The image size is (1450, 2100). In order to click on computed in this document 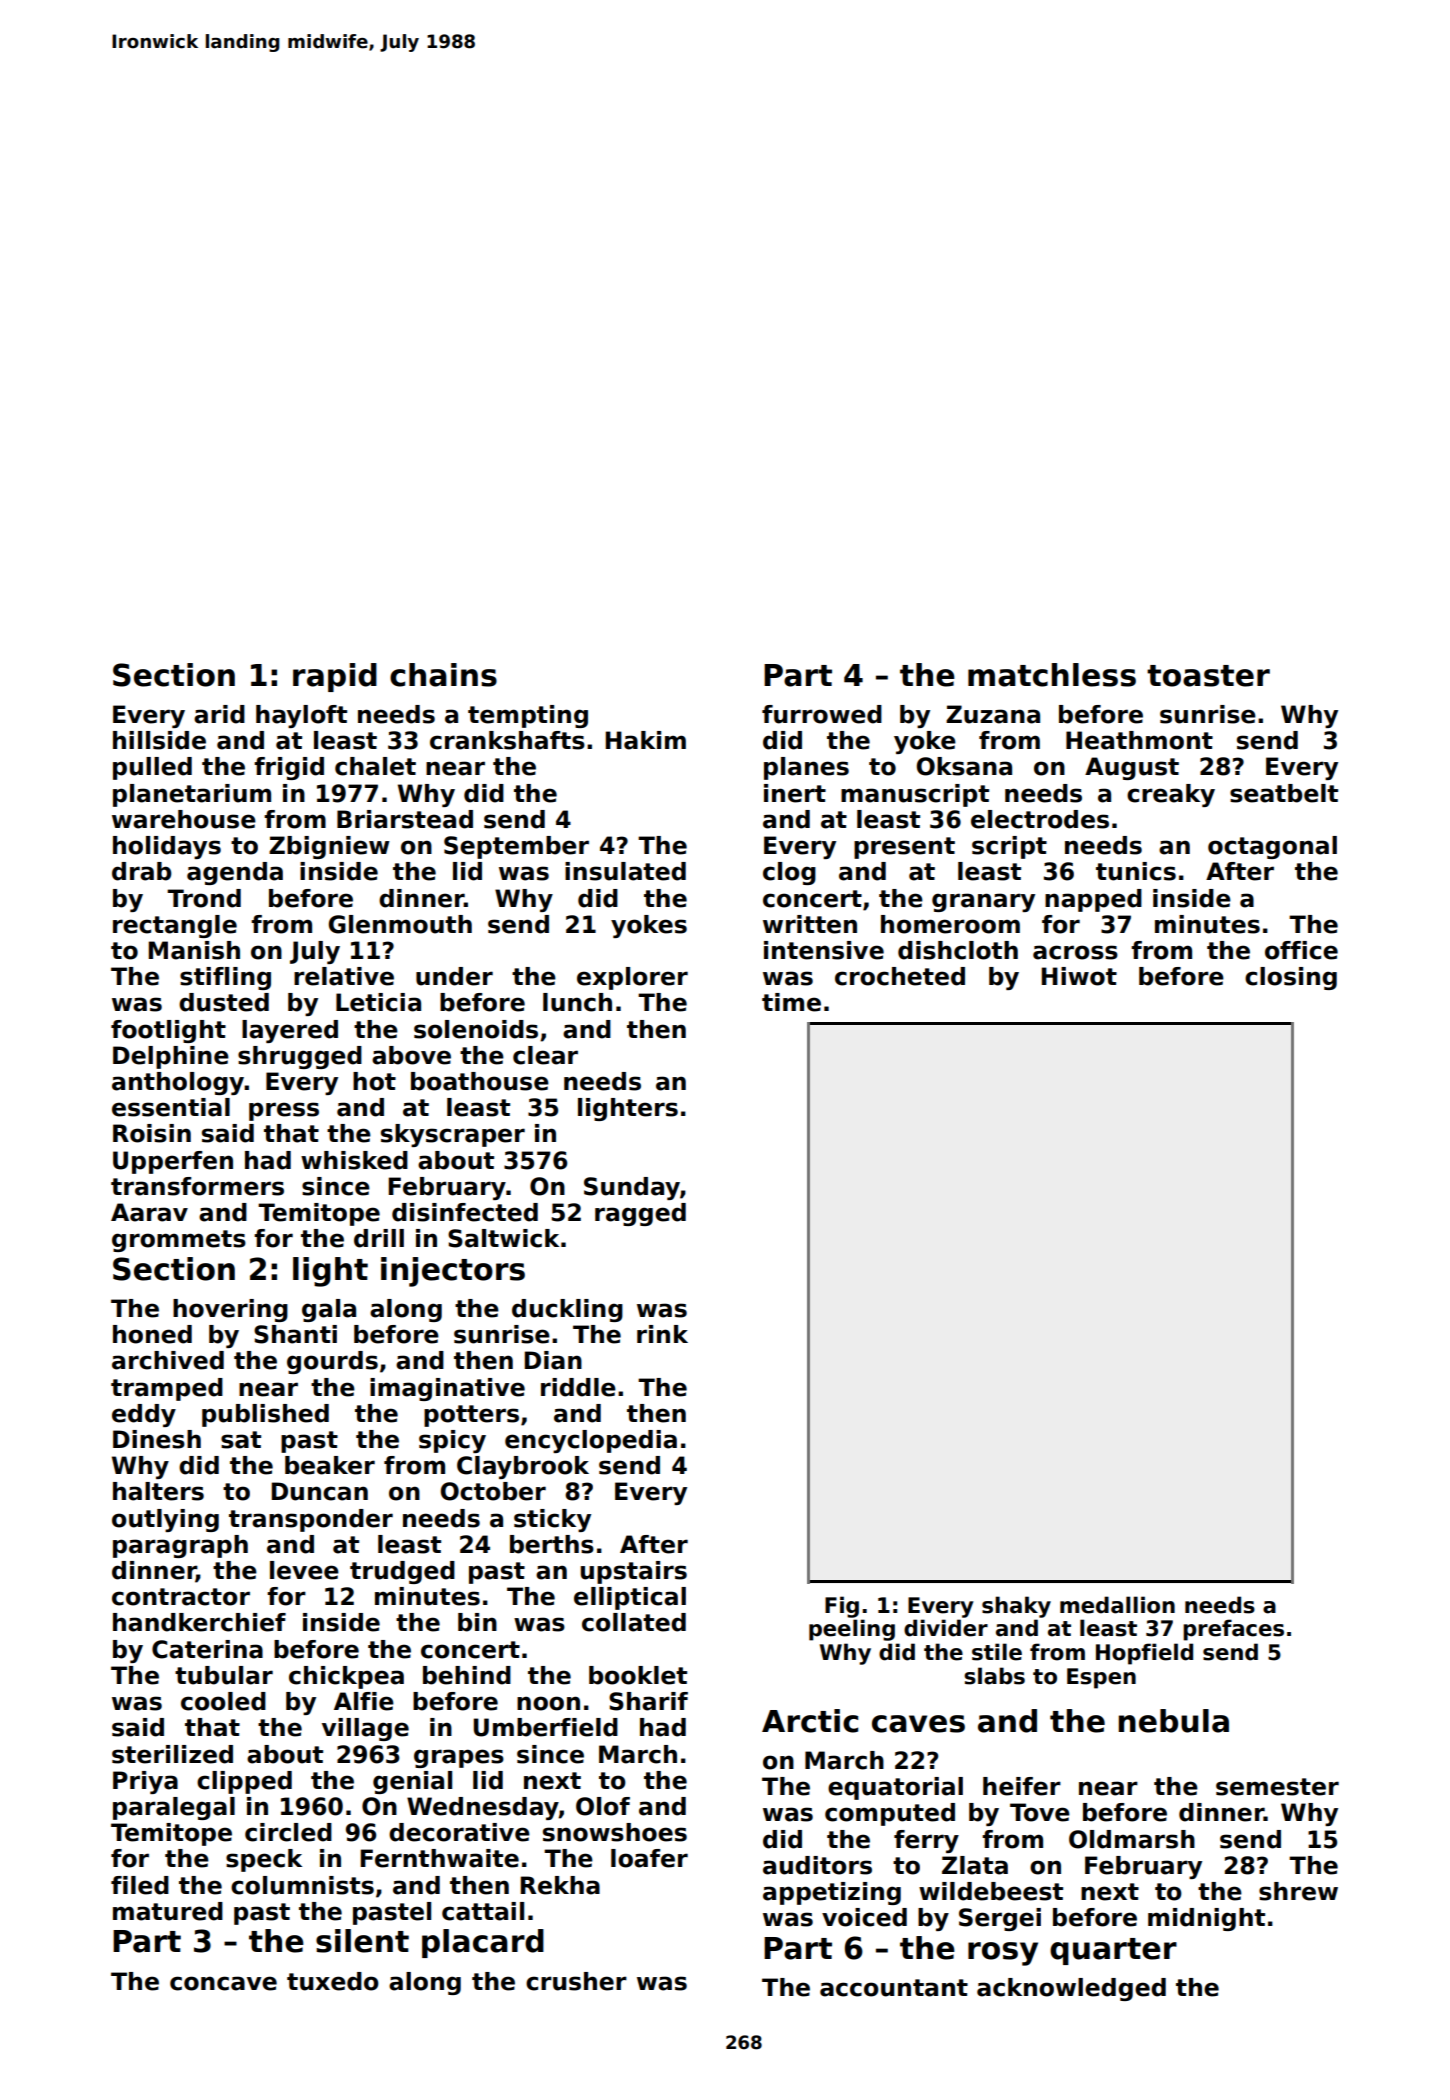, I will do `click(890, 1814)`.
